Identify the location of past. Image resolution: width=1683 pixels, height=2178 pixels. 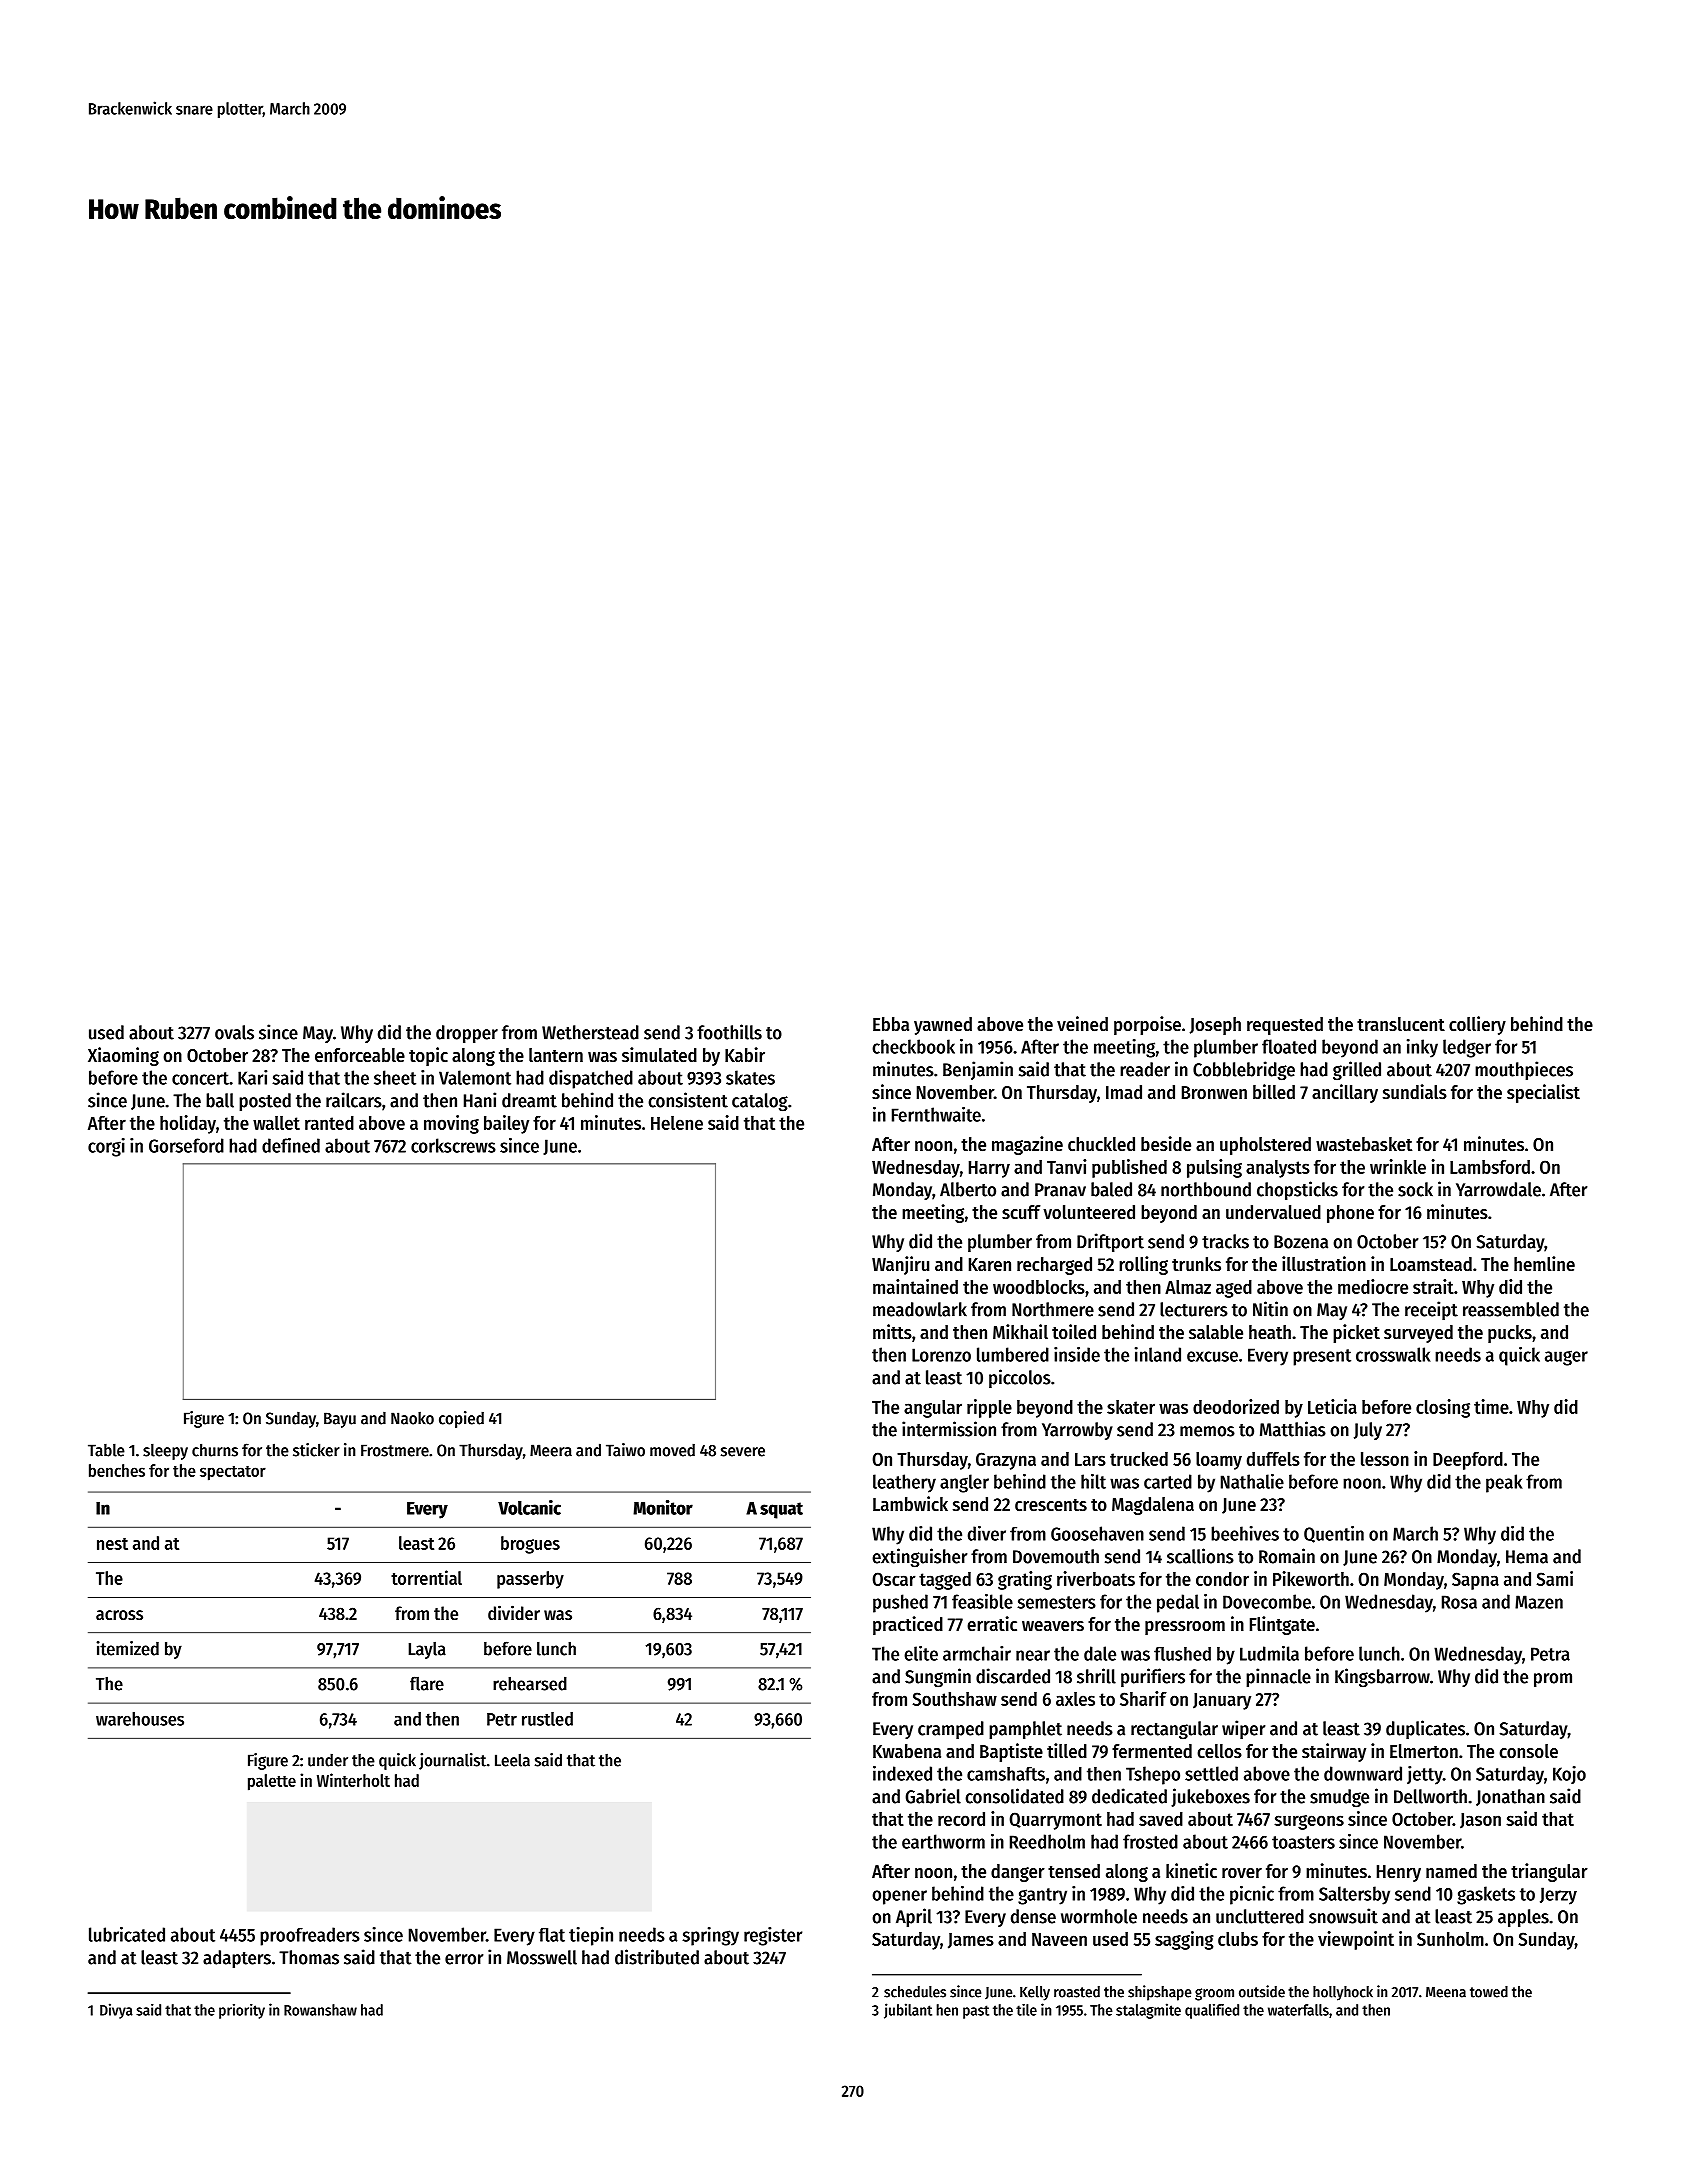
(976, 2012).
